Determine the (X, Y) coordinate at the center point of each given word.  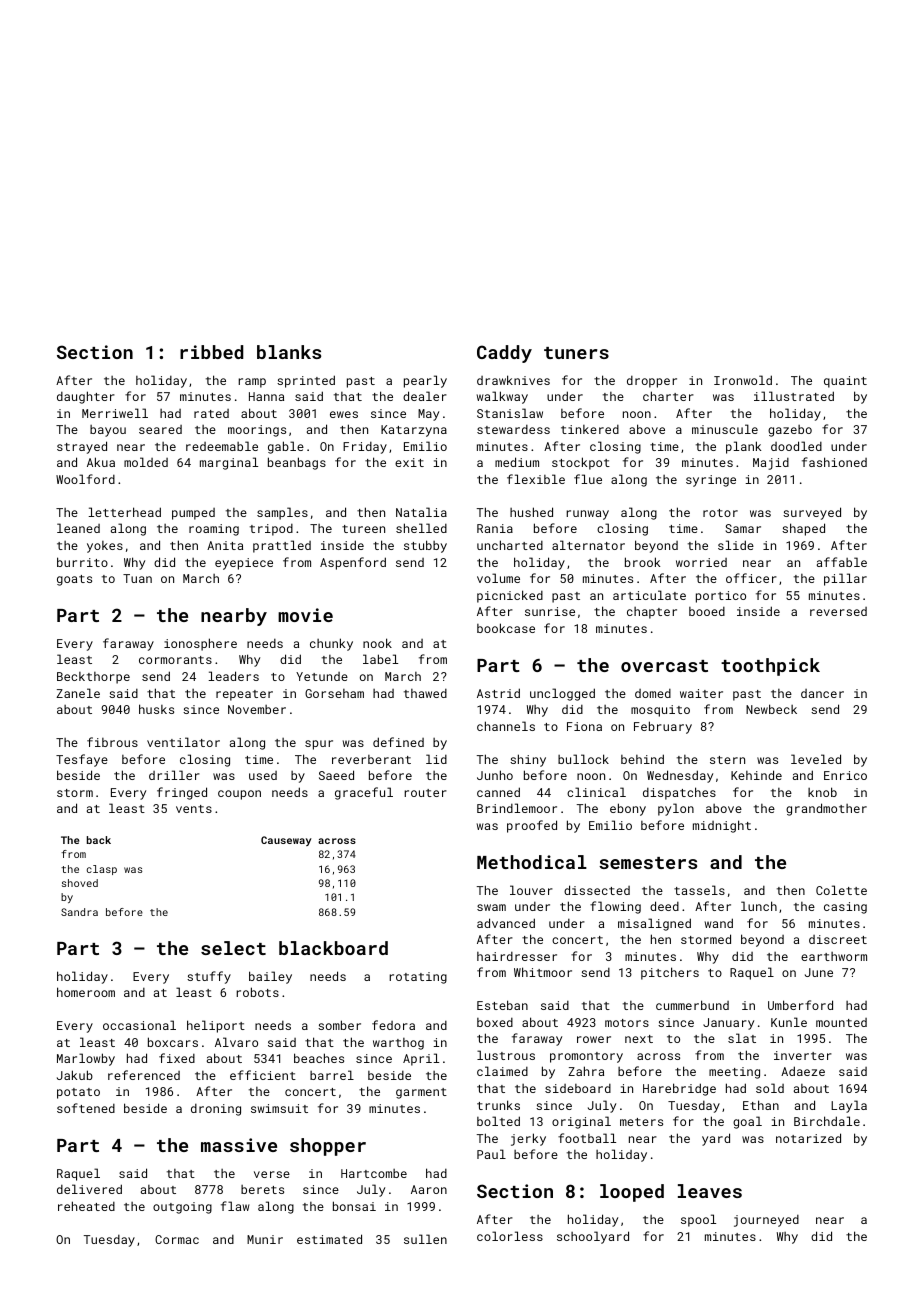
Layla (849, 1106)
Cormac (177, 1239)
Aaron (429, 1189)
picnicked (510, 596)
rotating (418, 978)
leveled (816, 759)
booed (707, 611)
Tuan (137, 578)
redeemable (222, 446)
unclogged (562, 694)
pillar (845, 579)
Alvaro (236, 1042)
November (257, 709)
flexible (536, 479)
